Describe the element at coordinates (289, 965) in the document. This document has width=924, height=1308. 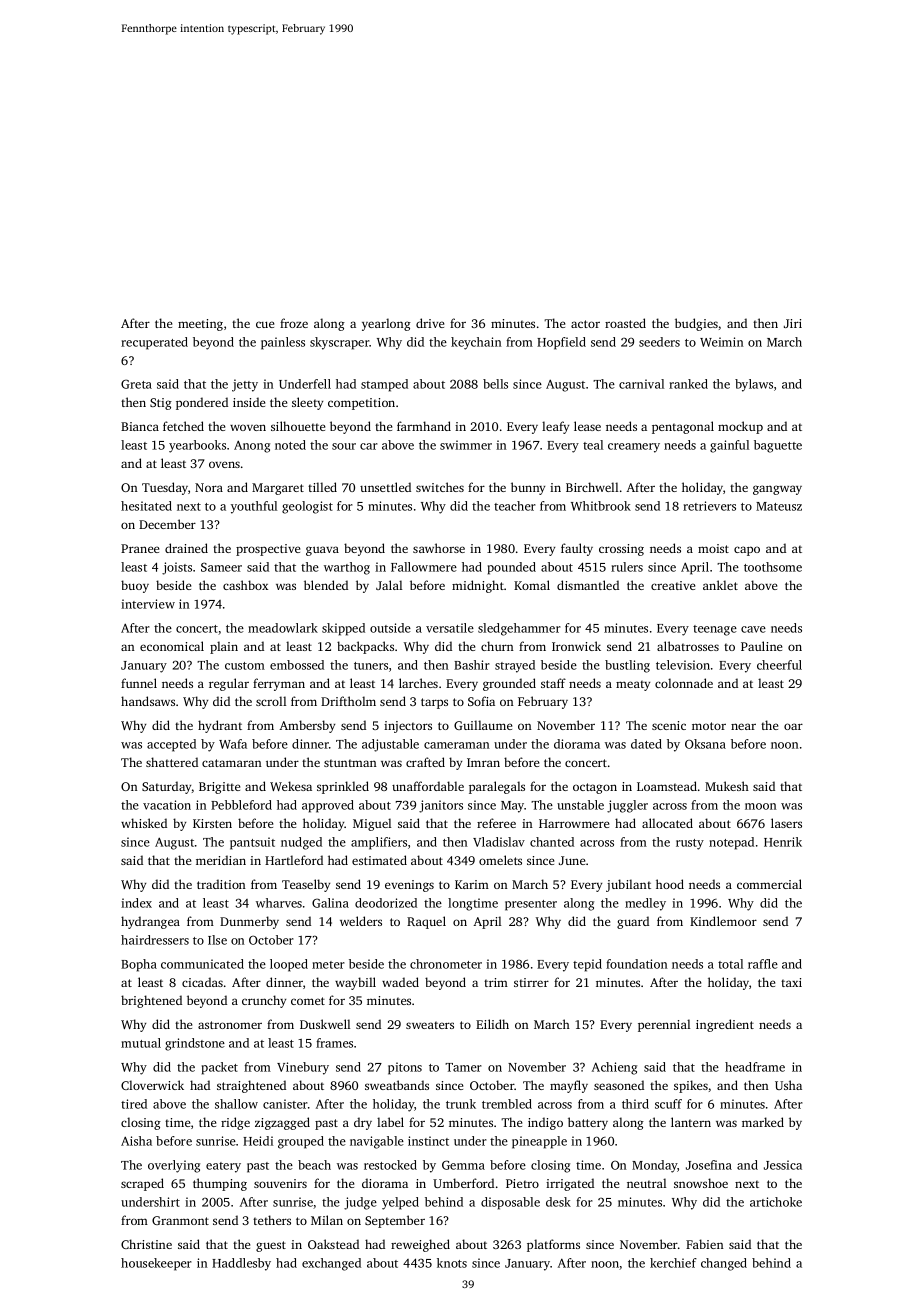
I see `looped` at that location.
